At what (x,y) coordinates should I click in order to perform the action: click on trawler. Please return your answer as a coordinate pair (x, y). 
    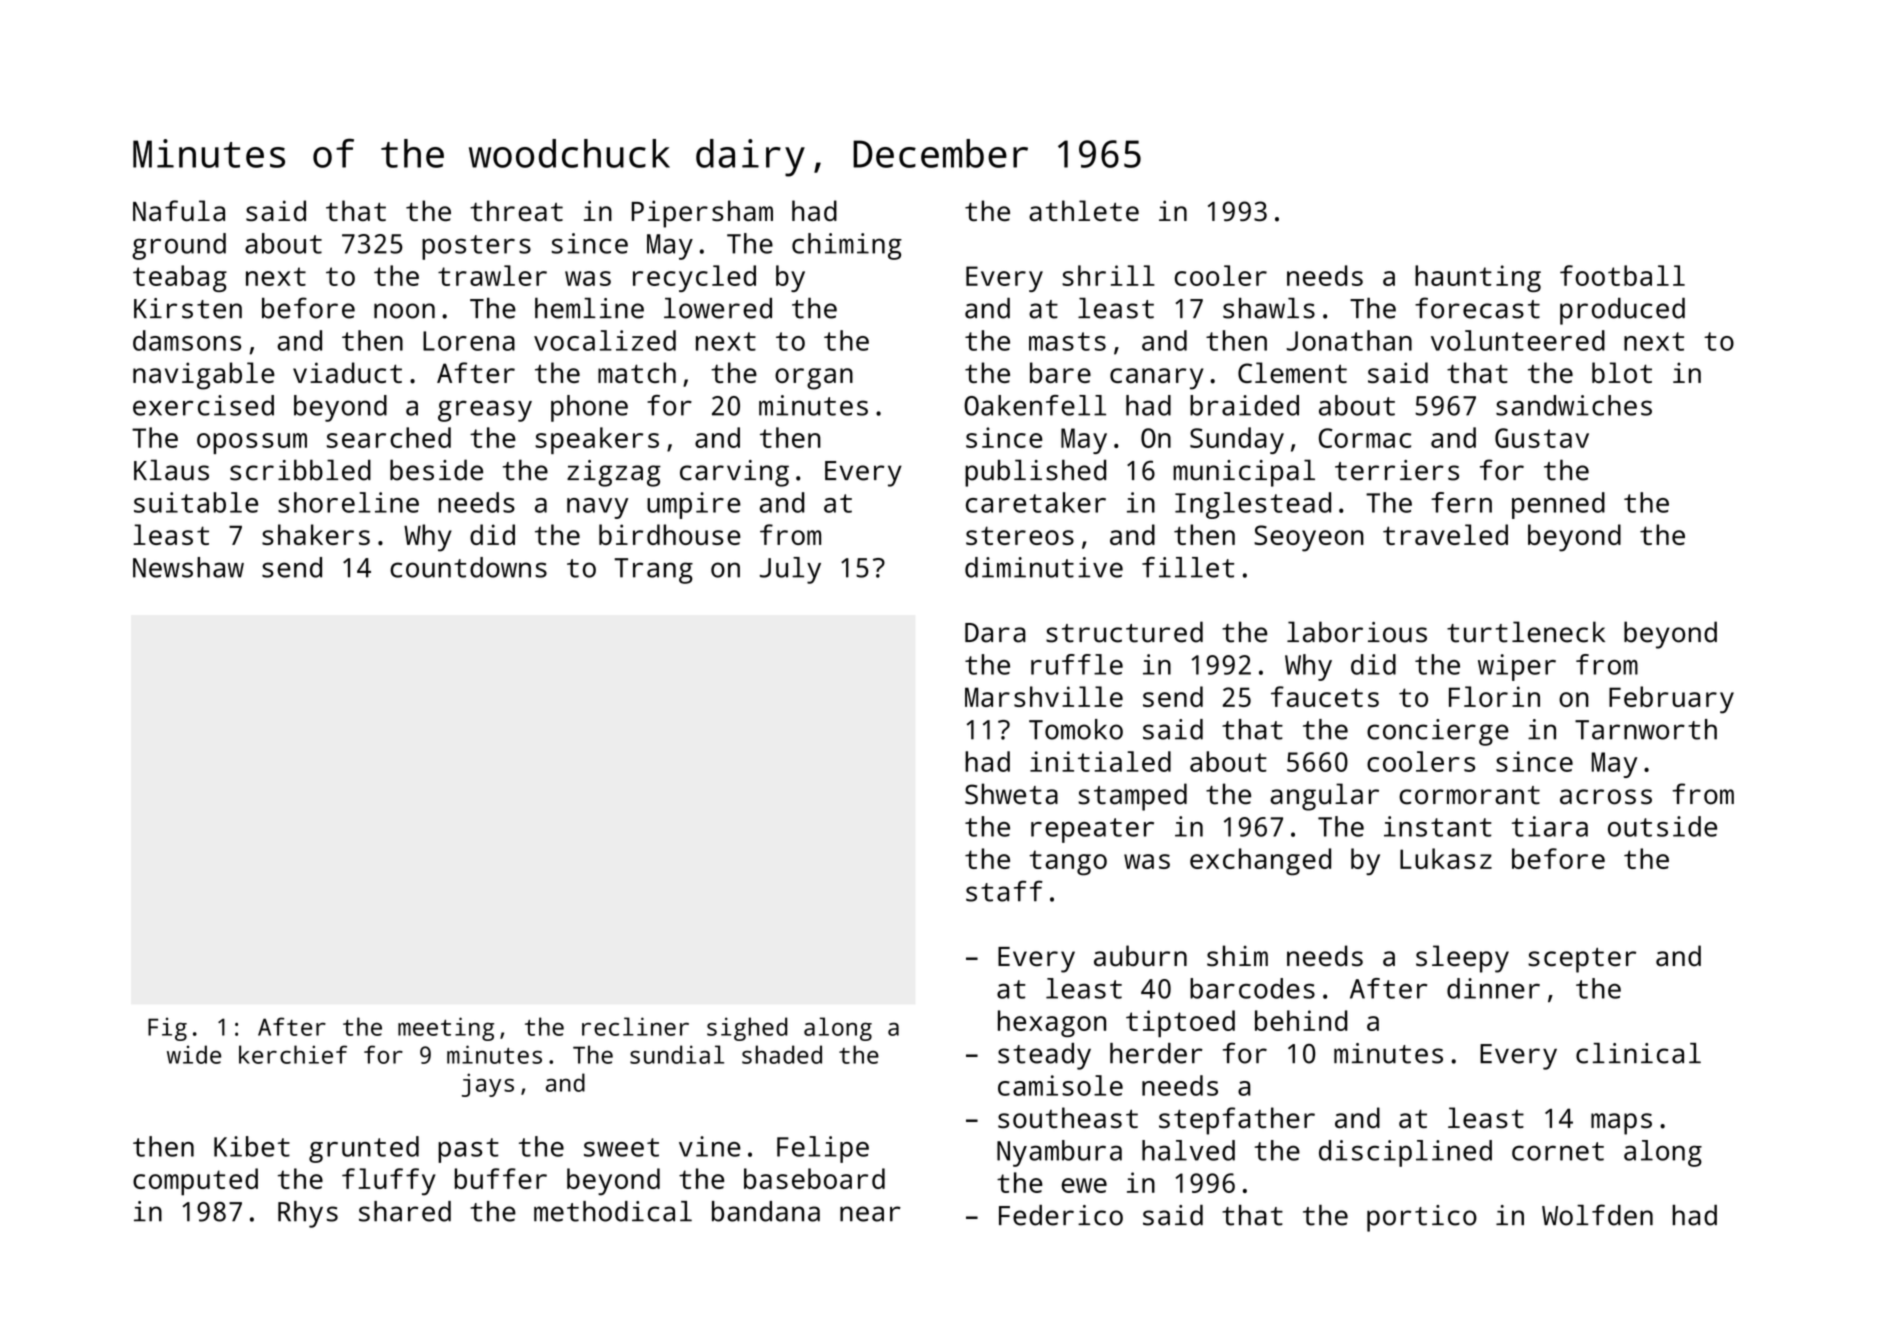
    Looking at the image, I should click on (492, 275).
